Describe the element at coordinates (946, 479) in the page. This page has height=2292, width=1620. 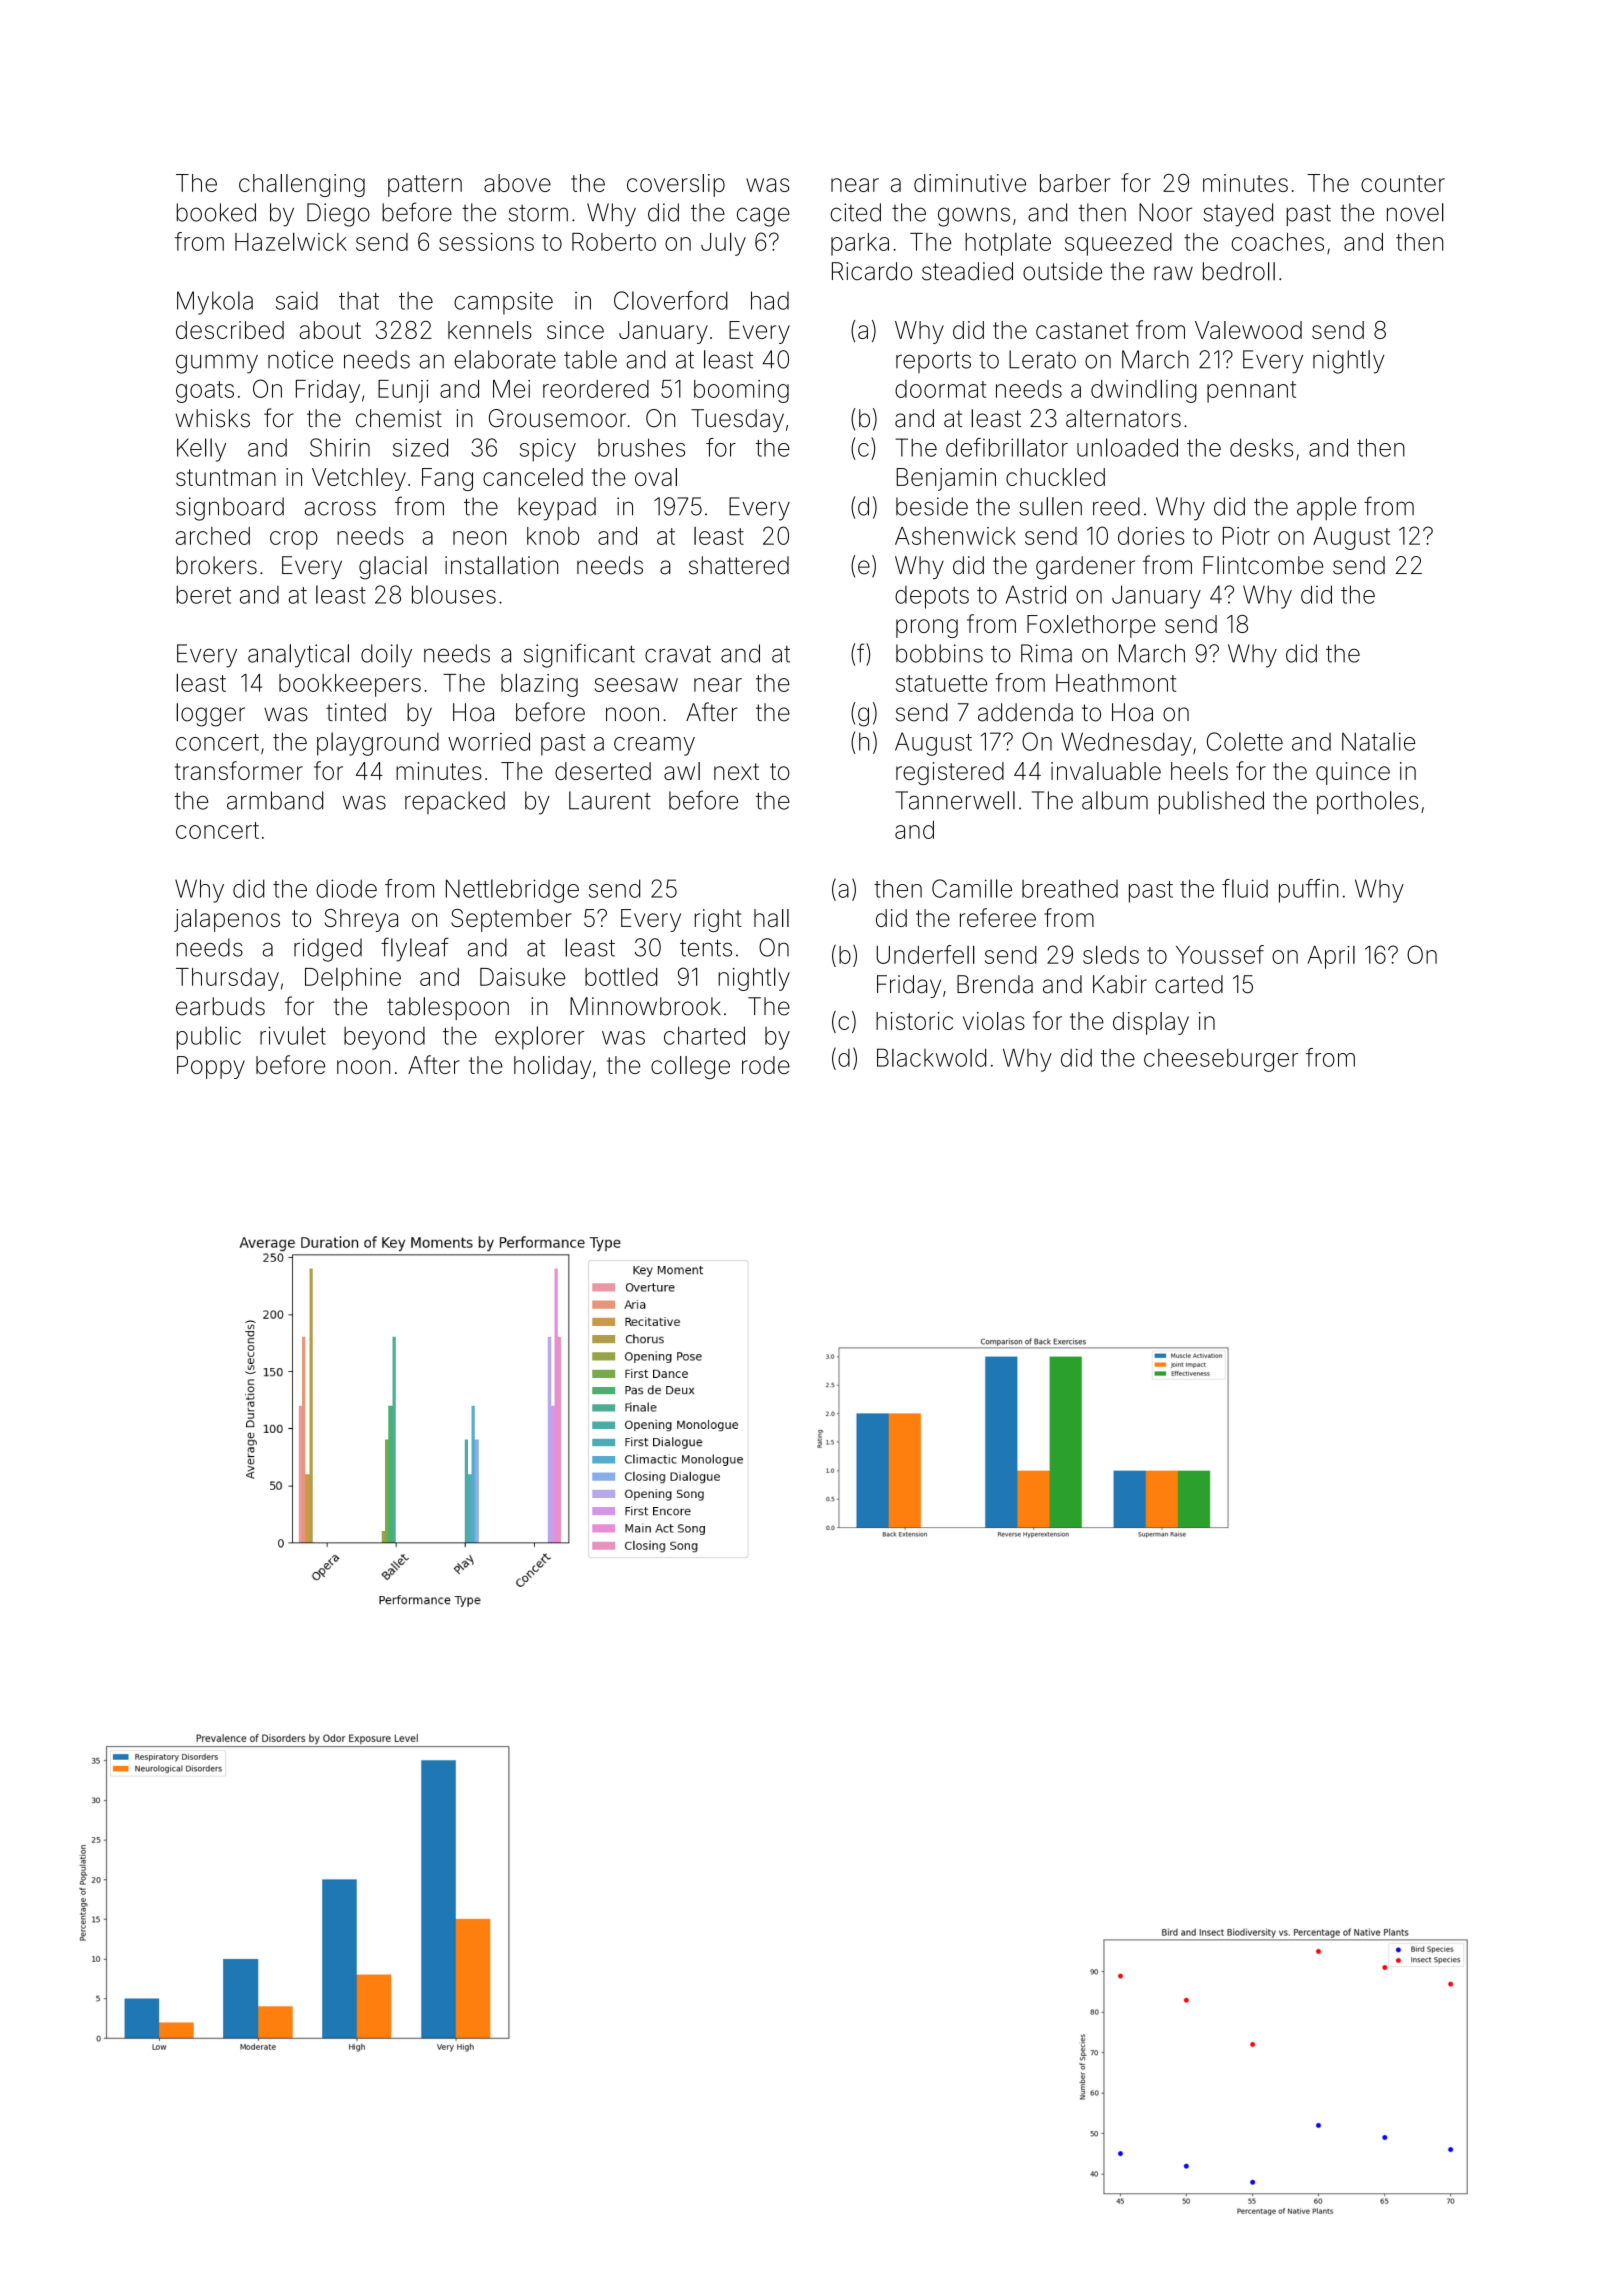
I see `Benjamin` at that location.
